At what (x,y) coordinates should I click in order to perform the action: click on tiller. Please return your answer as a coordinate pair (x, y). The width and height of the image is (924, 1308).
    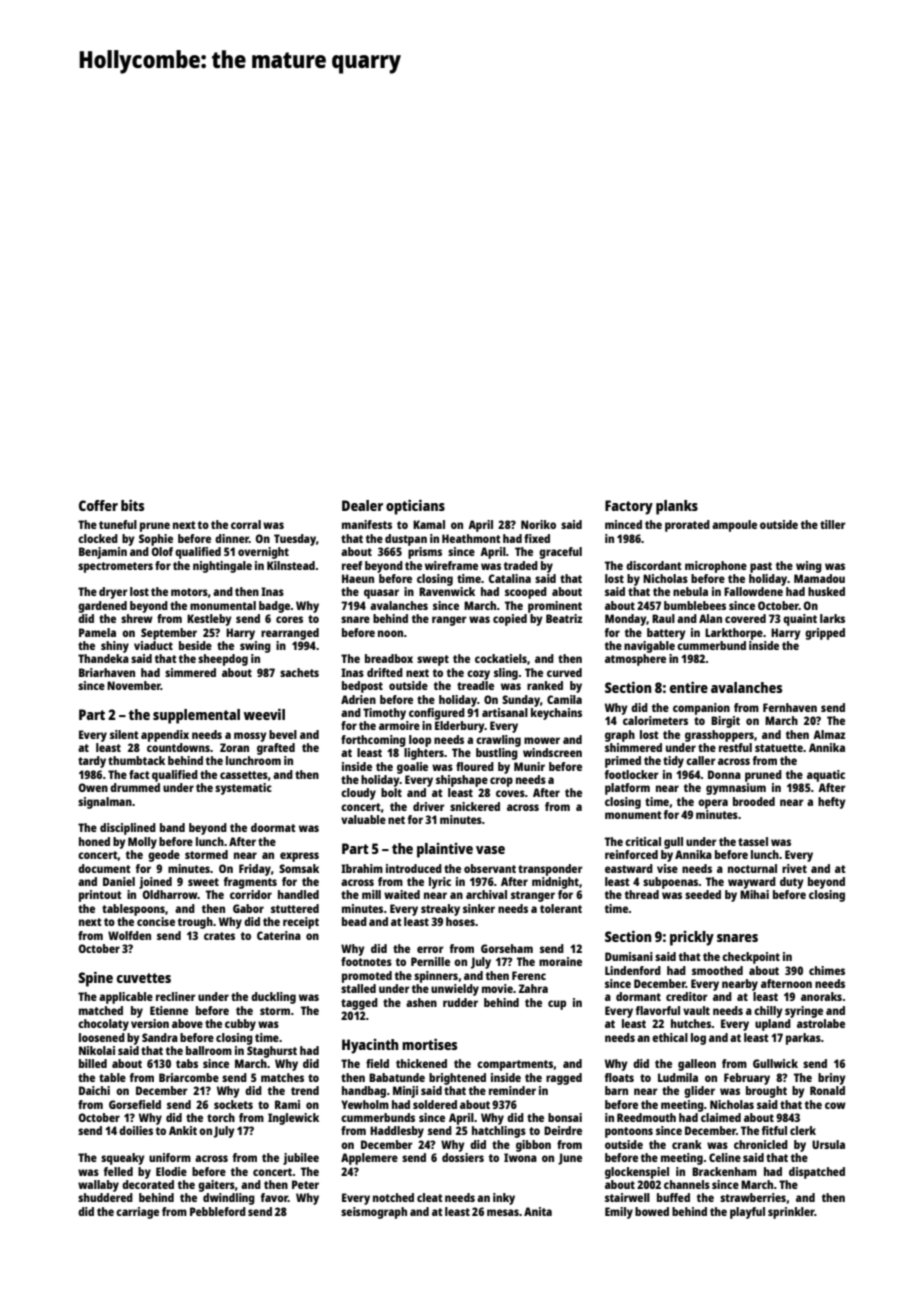
    Looking at the image, I should click on (833, 524).
